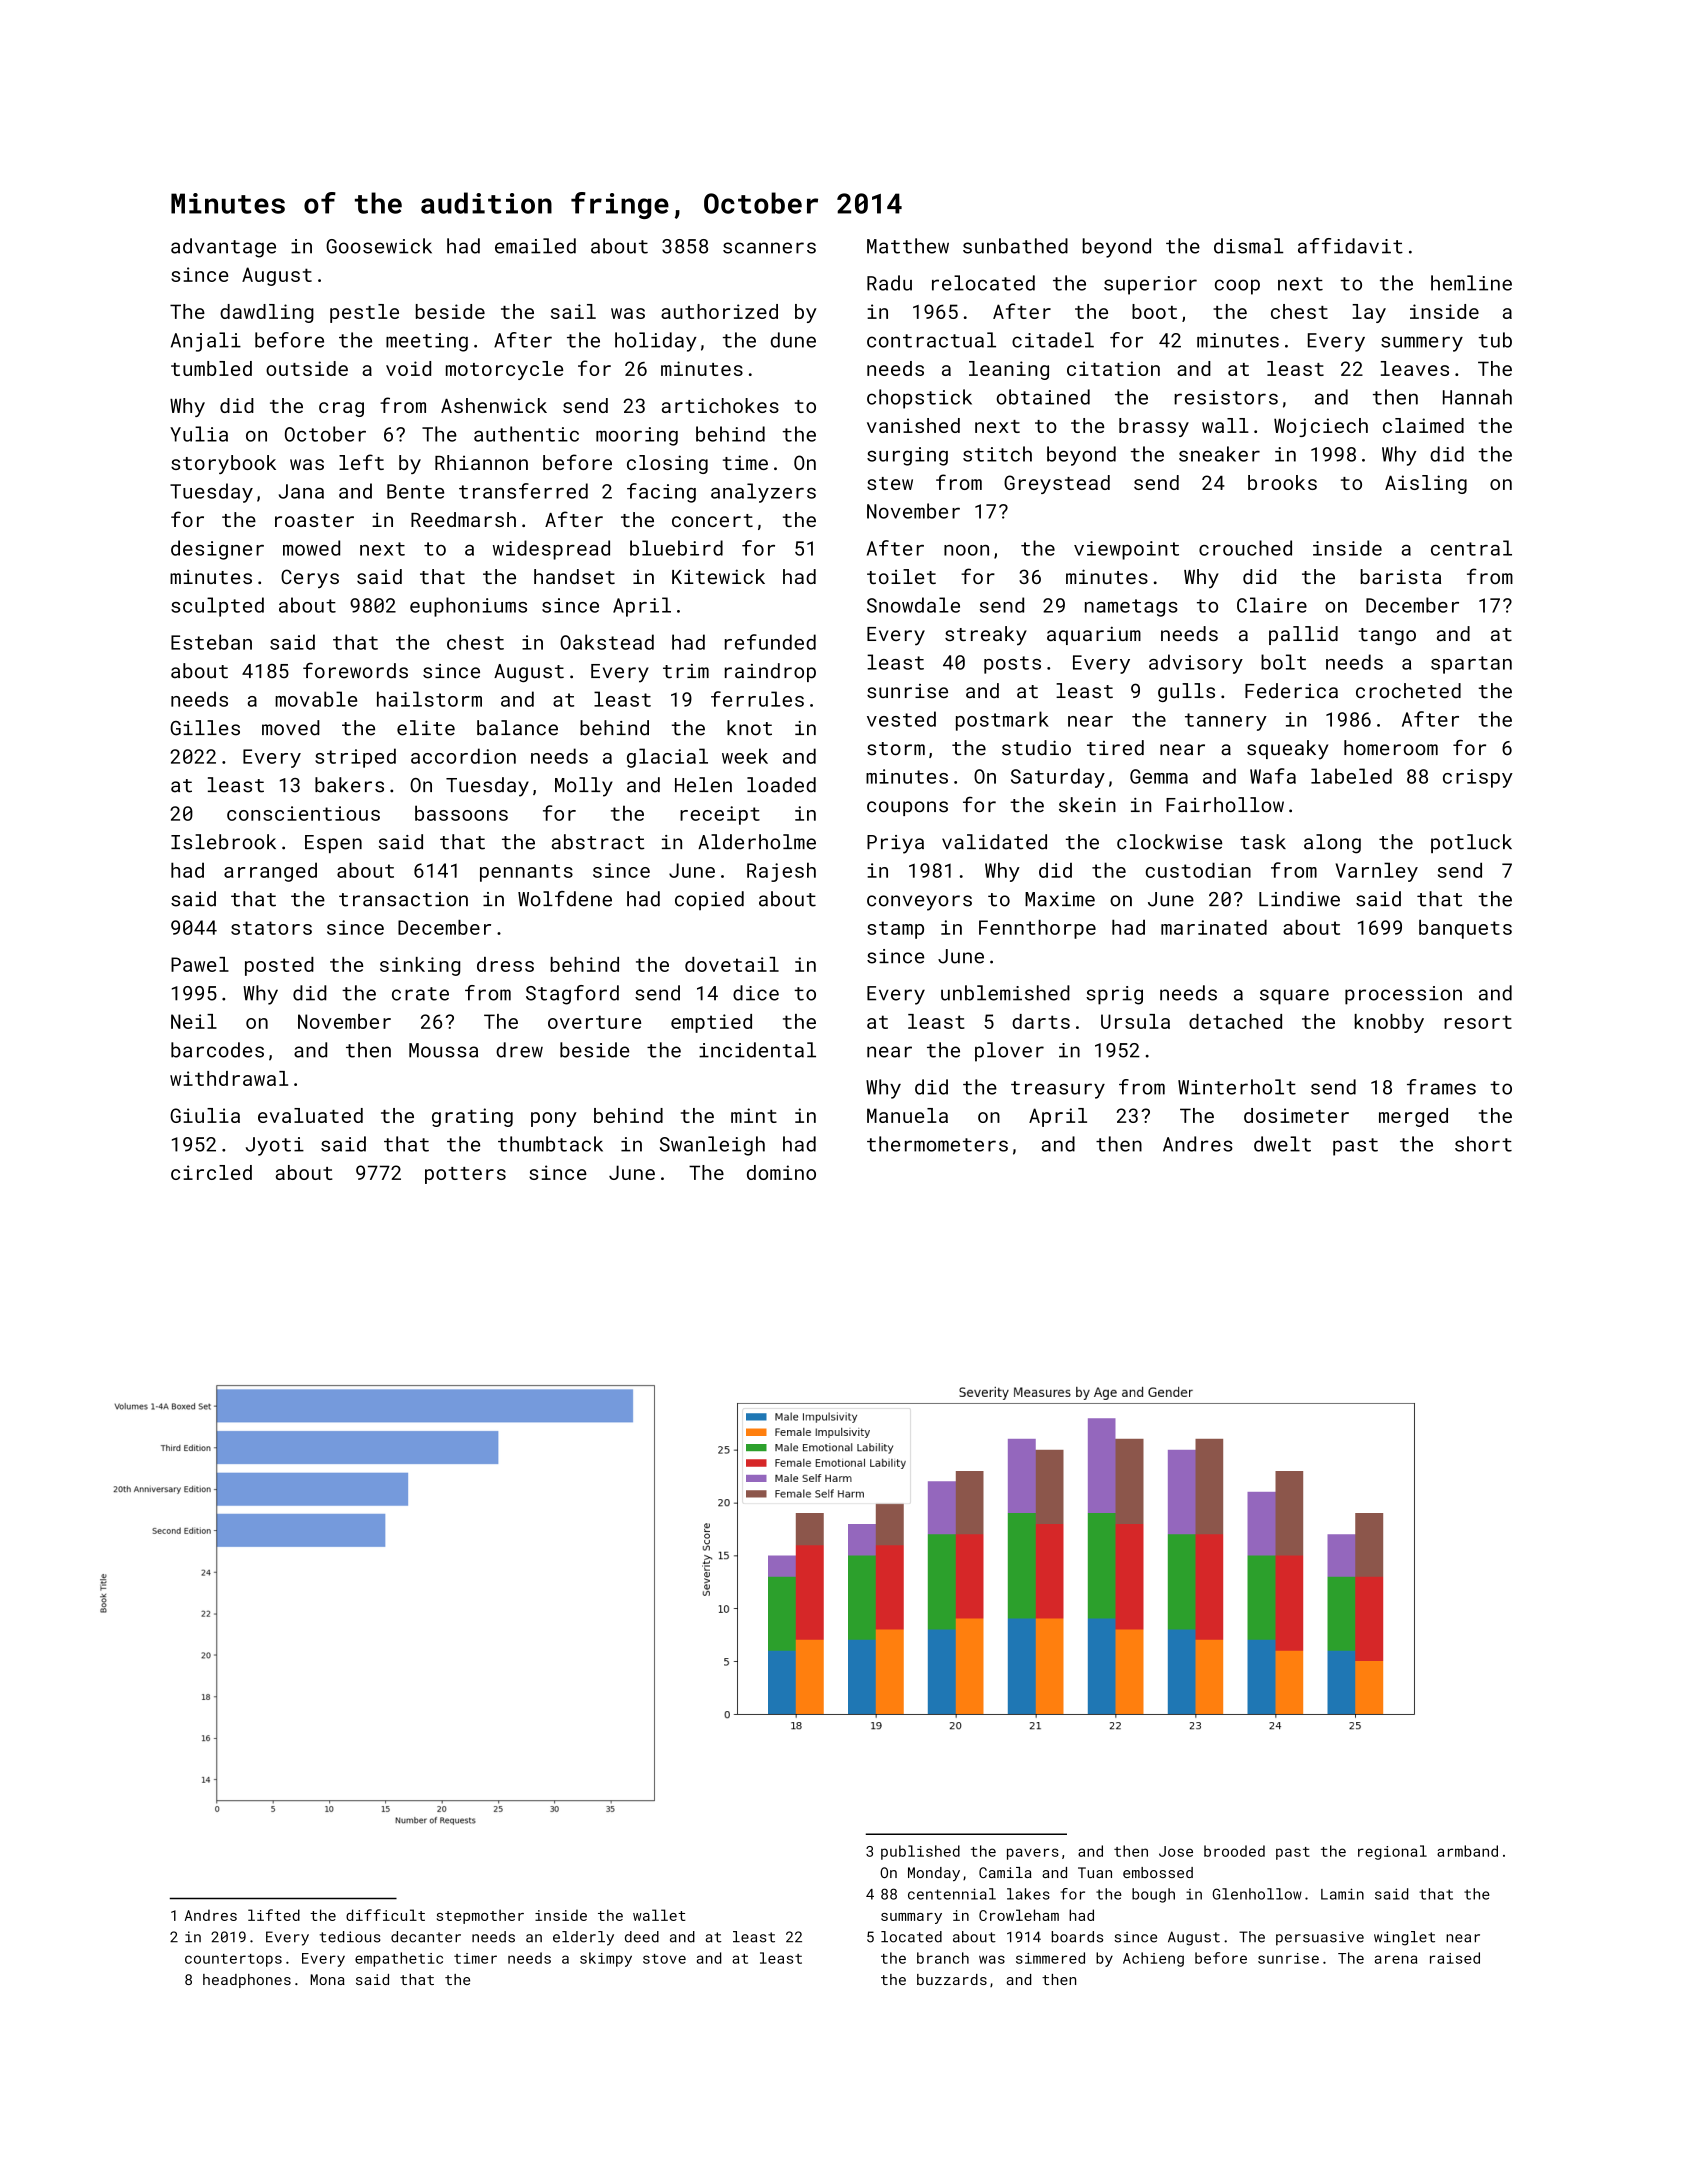 The height and width of the screenshot is (2178, 1683). What do you see at coordinates (415, 491) in the screenshot?
I see `Bente` at bounding box center [415, 491].
